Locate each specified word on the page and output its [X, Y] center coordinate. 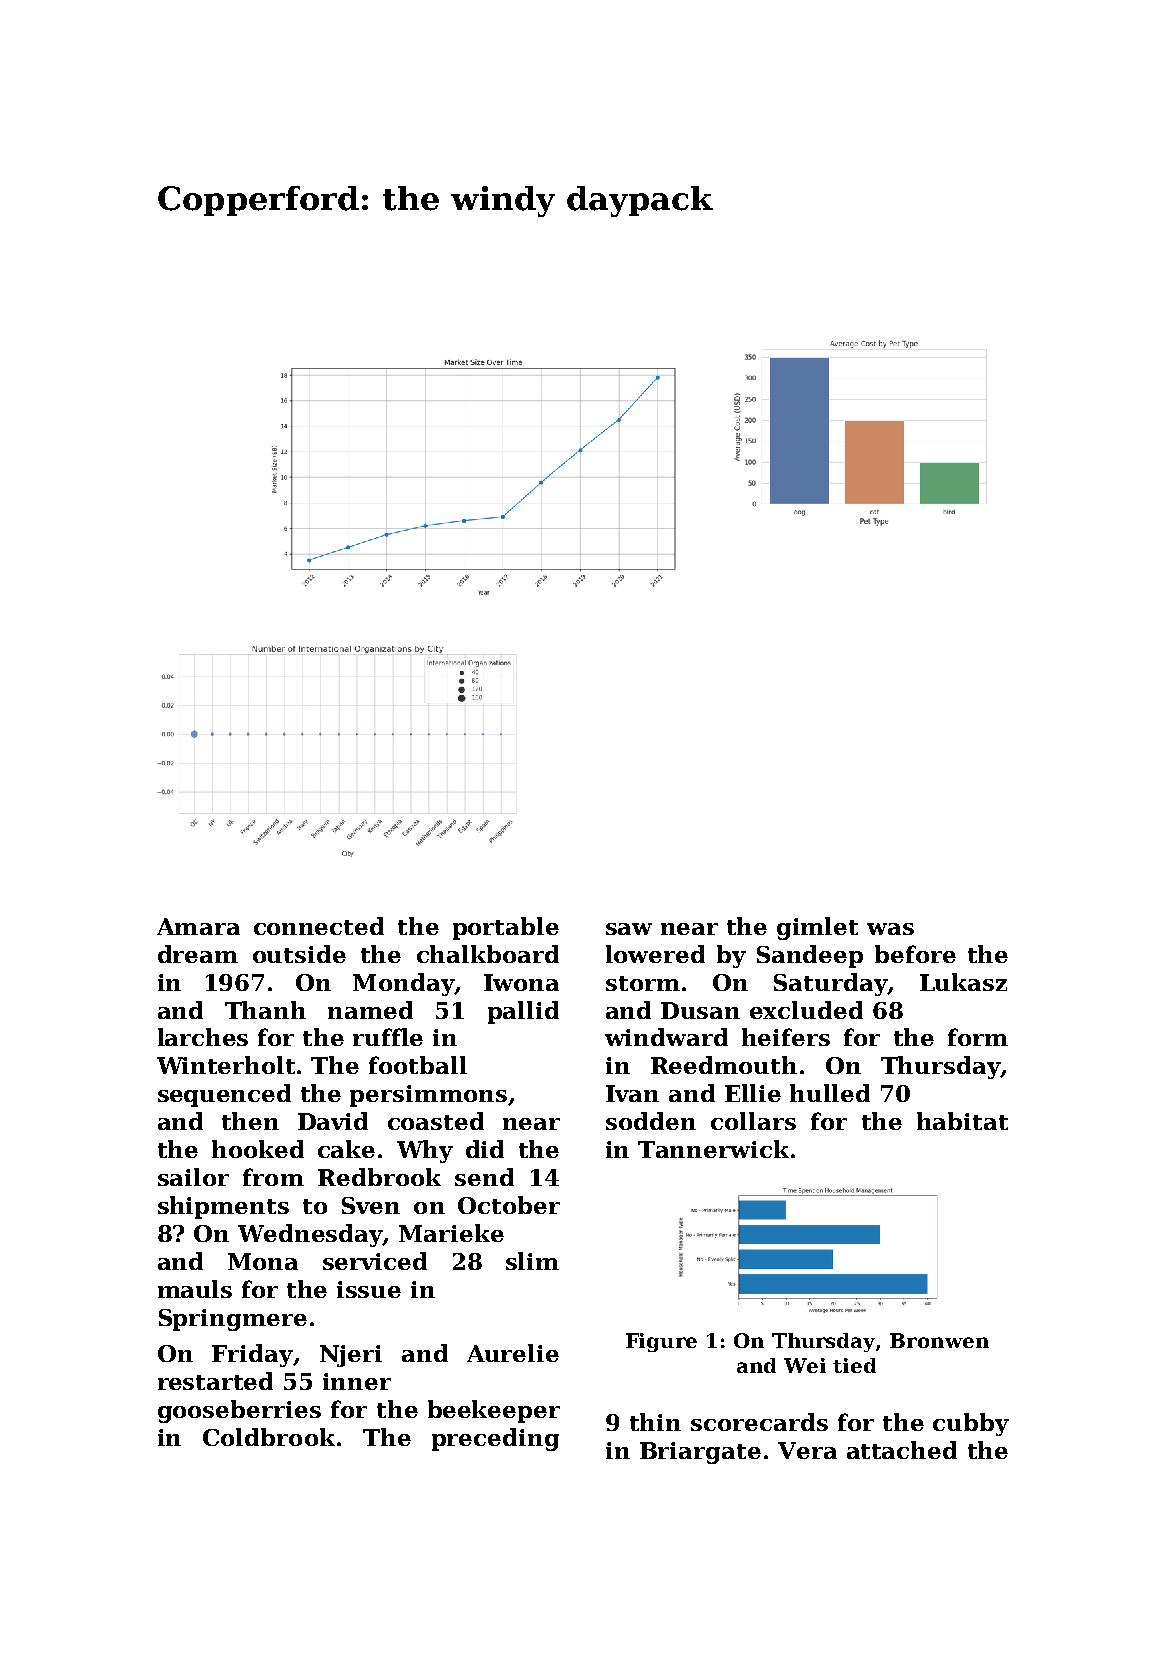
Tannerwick [713, 1149]
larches [203, 1037]
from [273, 1177]
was [890, 929]
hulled [830, 1093]
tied [854, 1365]
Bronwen [939, 1340]
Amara [198, 926]
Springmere [233, 1320]
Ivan [632, 1093]
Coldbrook [269, 1437]
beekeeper [494, 1411]
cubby [971, 1424]
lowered [655, 954]
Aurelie [513, 1353]
